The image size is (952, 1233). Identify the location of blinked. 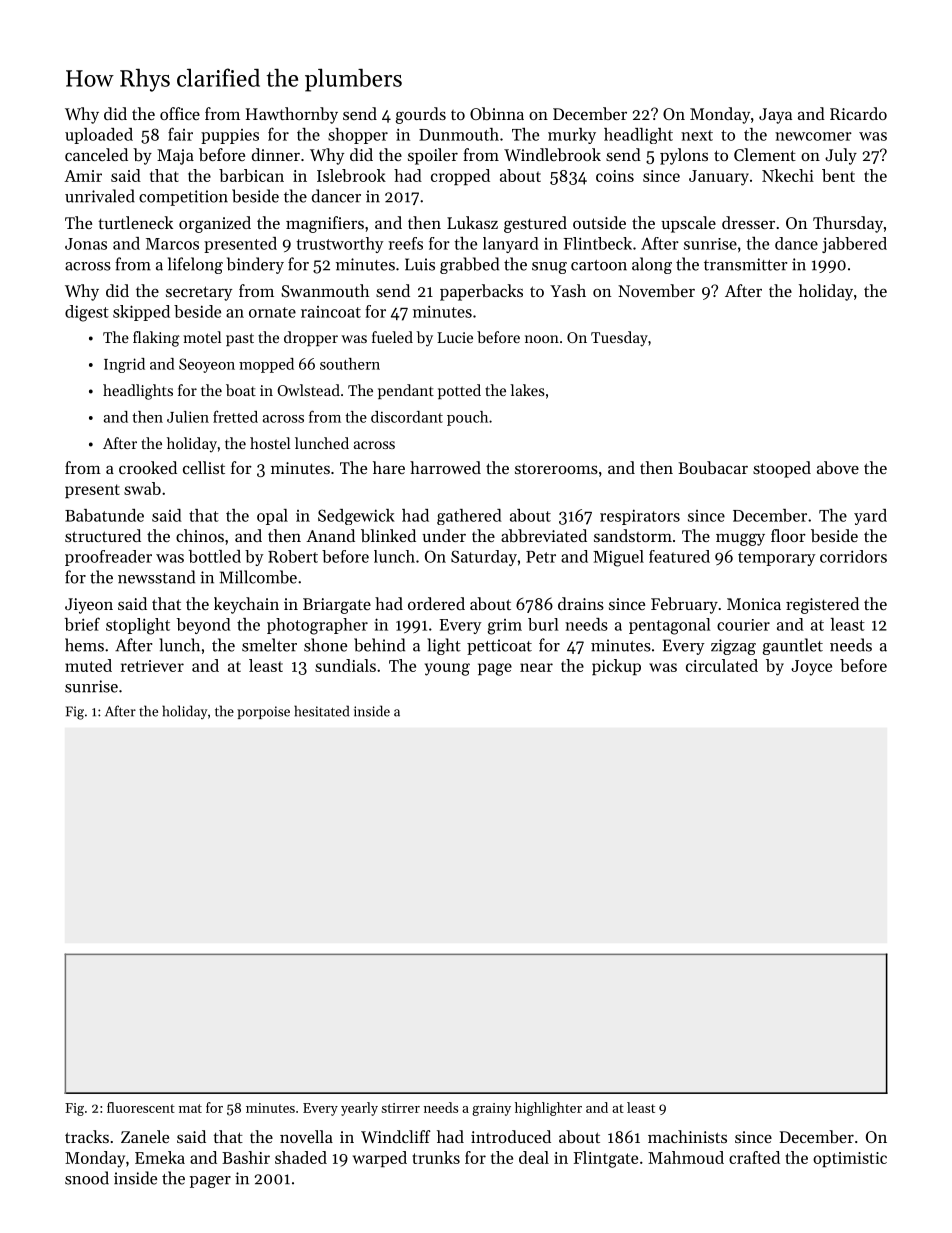
(388, 535).
